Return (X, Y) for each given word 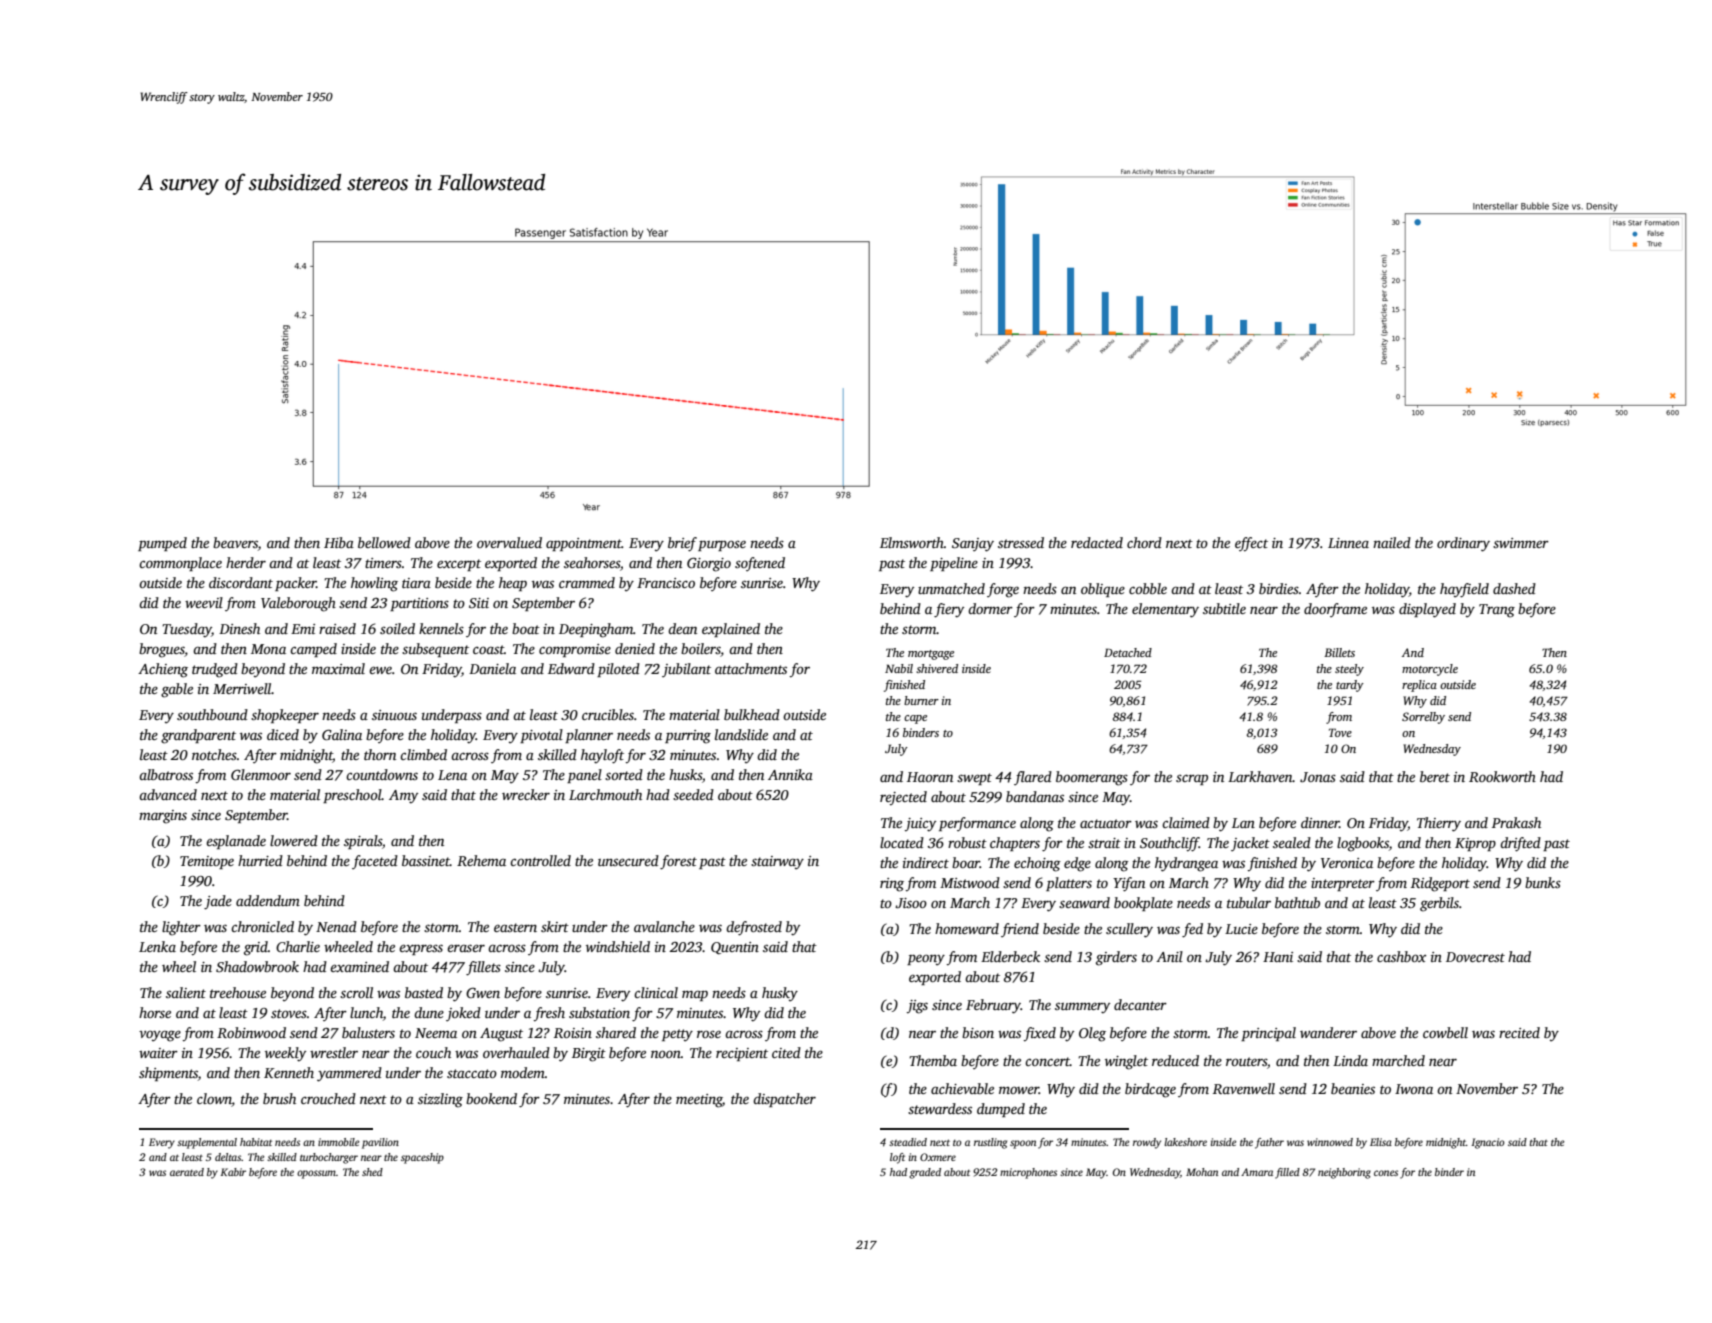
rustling (990, 1143)
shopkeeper (285, 716)
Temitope (207, 862)
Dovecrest (1475, 957)
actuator (1106, 823)
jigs (917, 1007)
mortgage (931, 655)
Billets (1339, 652)
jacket (1250, 844)
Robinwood (251, 1032)
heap (513, 584)
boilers (701, 650)
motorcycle (1430, 670)
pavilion (380, 1143)
